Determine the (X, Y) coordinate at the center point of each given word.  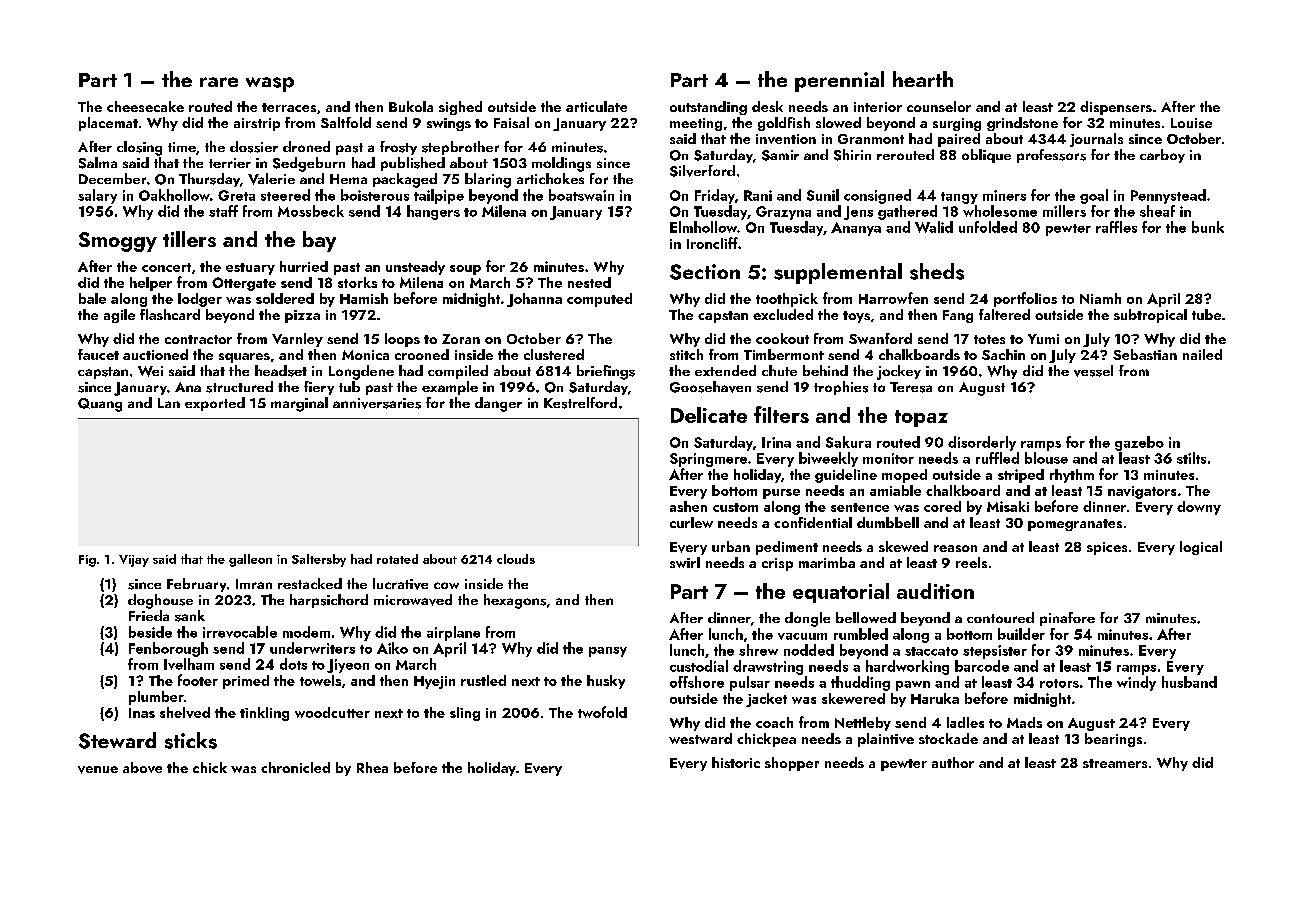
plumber (156, 698)
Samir (780, 155)
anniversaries (377, 403)
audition (935, 591)
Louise (1191, 123)
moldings (561, 164)
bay (319, 241)
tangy (959, 198)
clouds (516, 559)
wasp (270, 84)
